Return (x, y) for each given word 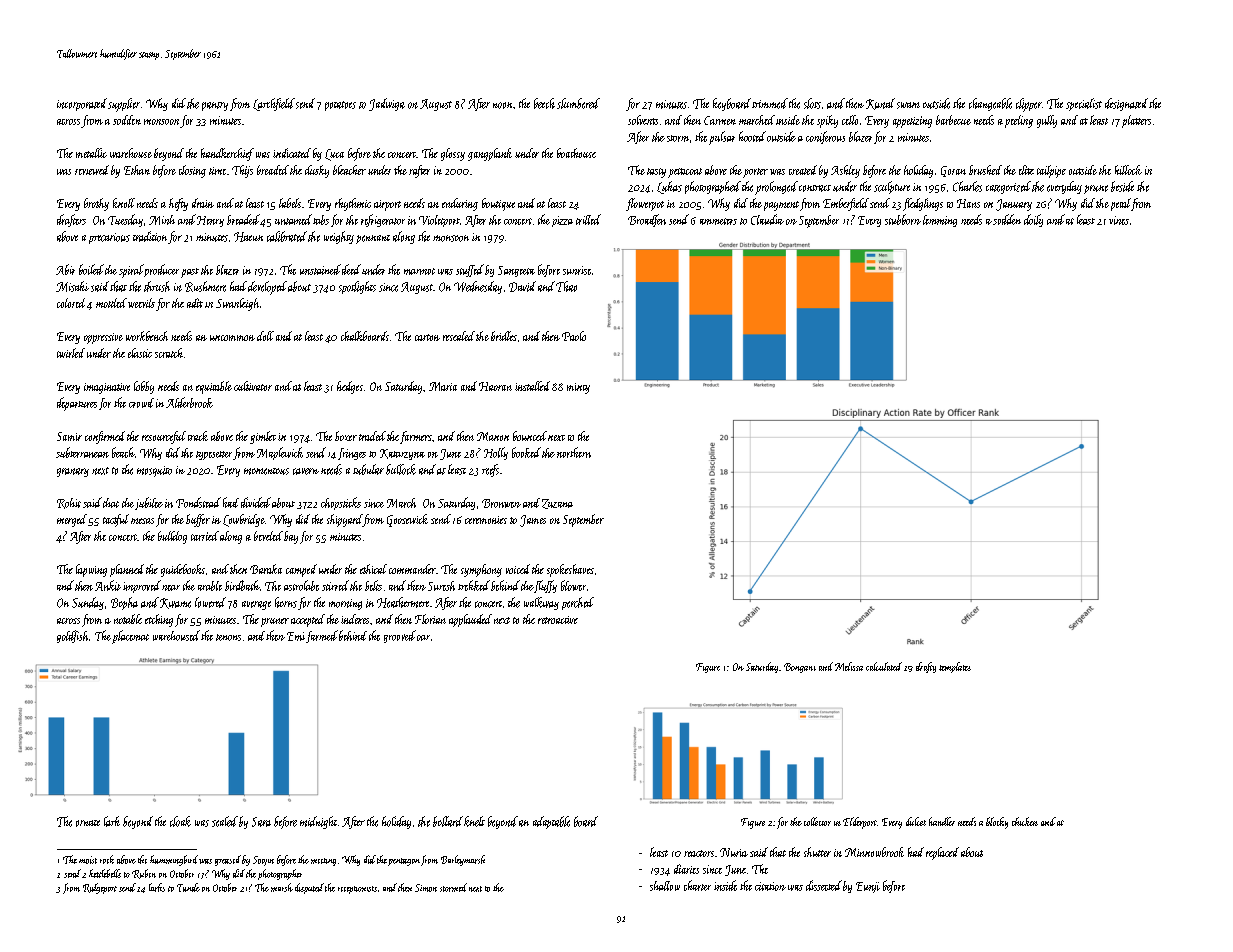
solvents (643, 120)
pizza (562, 221)
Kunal (880, 104)
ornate (88, 823)
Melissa (849, 666)
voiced (518, 569)
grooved (400, 636)
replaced (942, 853)
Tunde (188, 887)
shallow (665, 886)
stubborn (903, 219)
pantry (215, 106)
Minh (162, 220)
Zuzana (557, 504)
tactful (116, 520)
